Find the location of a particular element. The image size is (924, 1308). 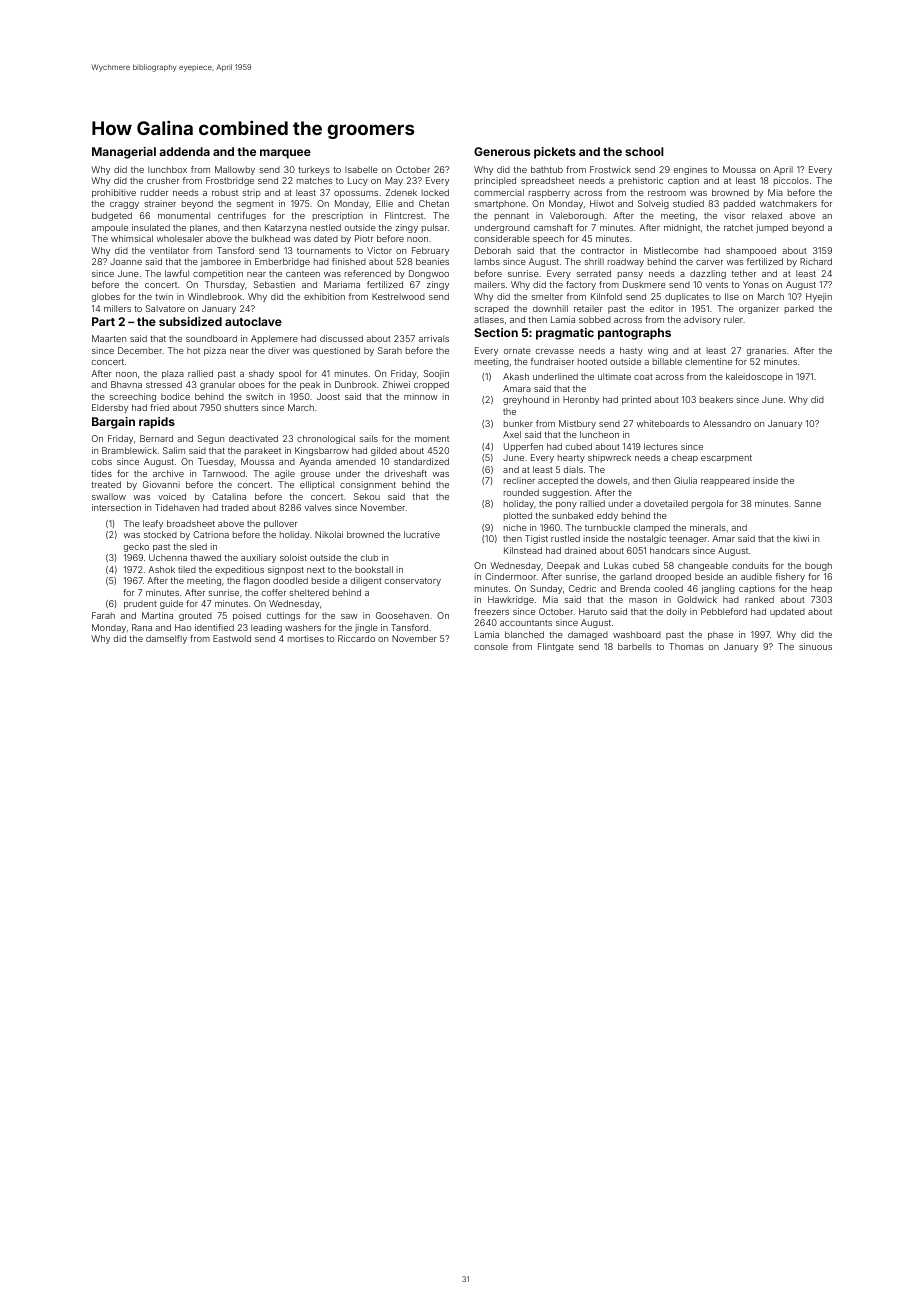

Eastwold is located at coordinates (232, 638).
